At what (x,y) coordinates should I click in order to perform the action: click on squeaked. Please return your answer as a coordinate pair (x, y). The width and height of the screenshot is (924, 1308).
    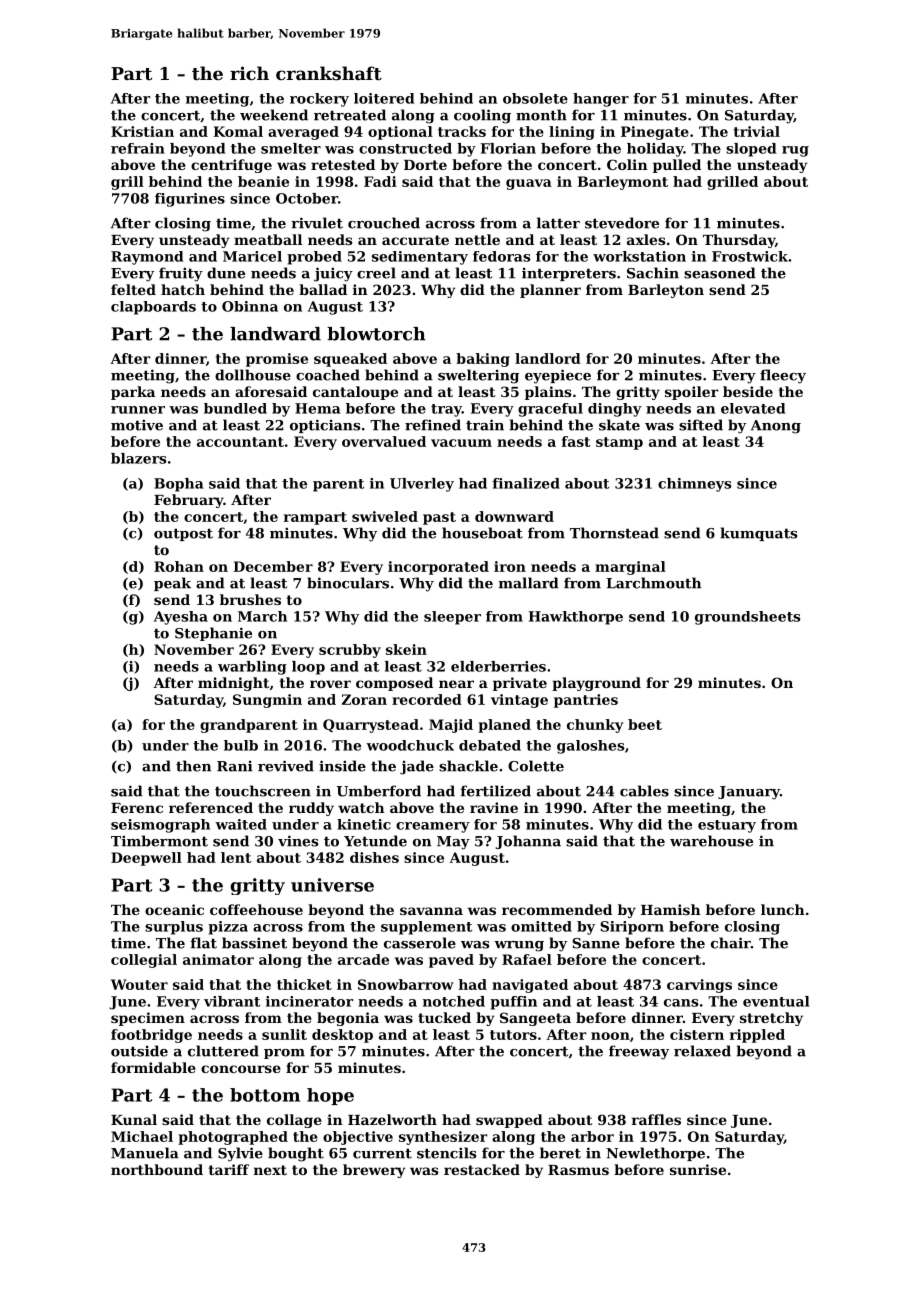
    Looking at the image, I should click on (350, 360).
